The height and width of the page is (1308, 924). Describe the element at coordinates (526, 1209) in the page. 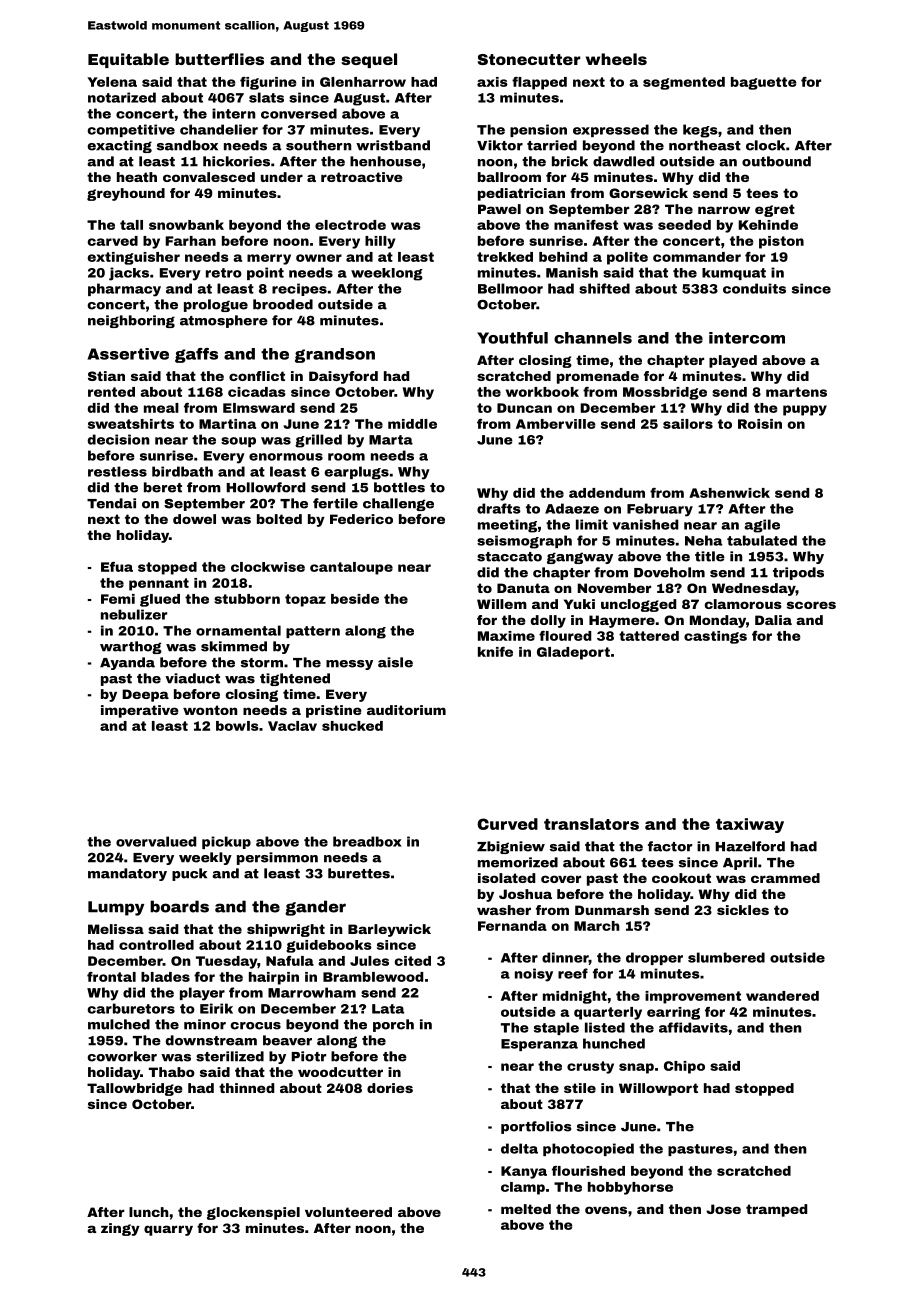

I see `melted` at that location.
